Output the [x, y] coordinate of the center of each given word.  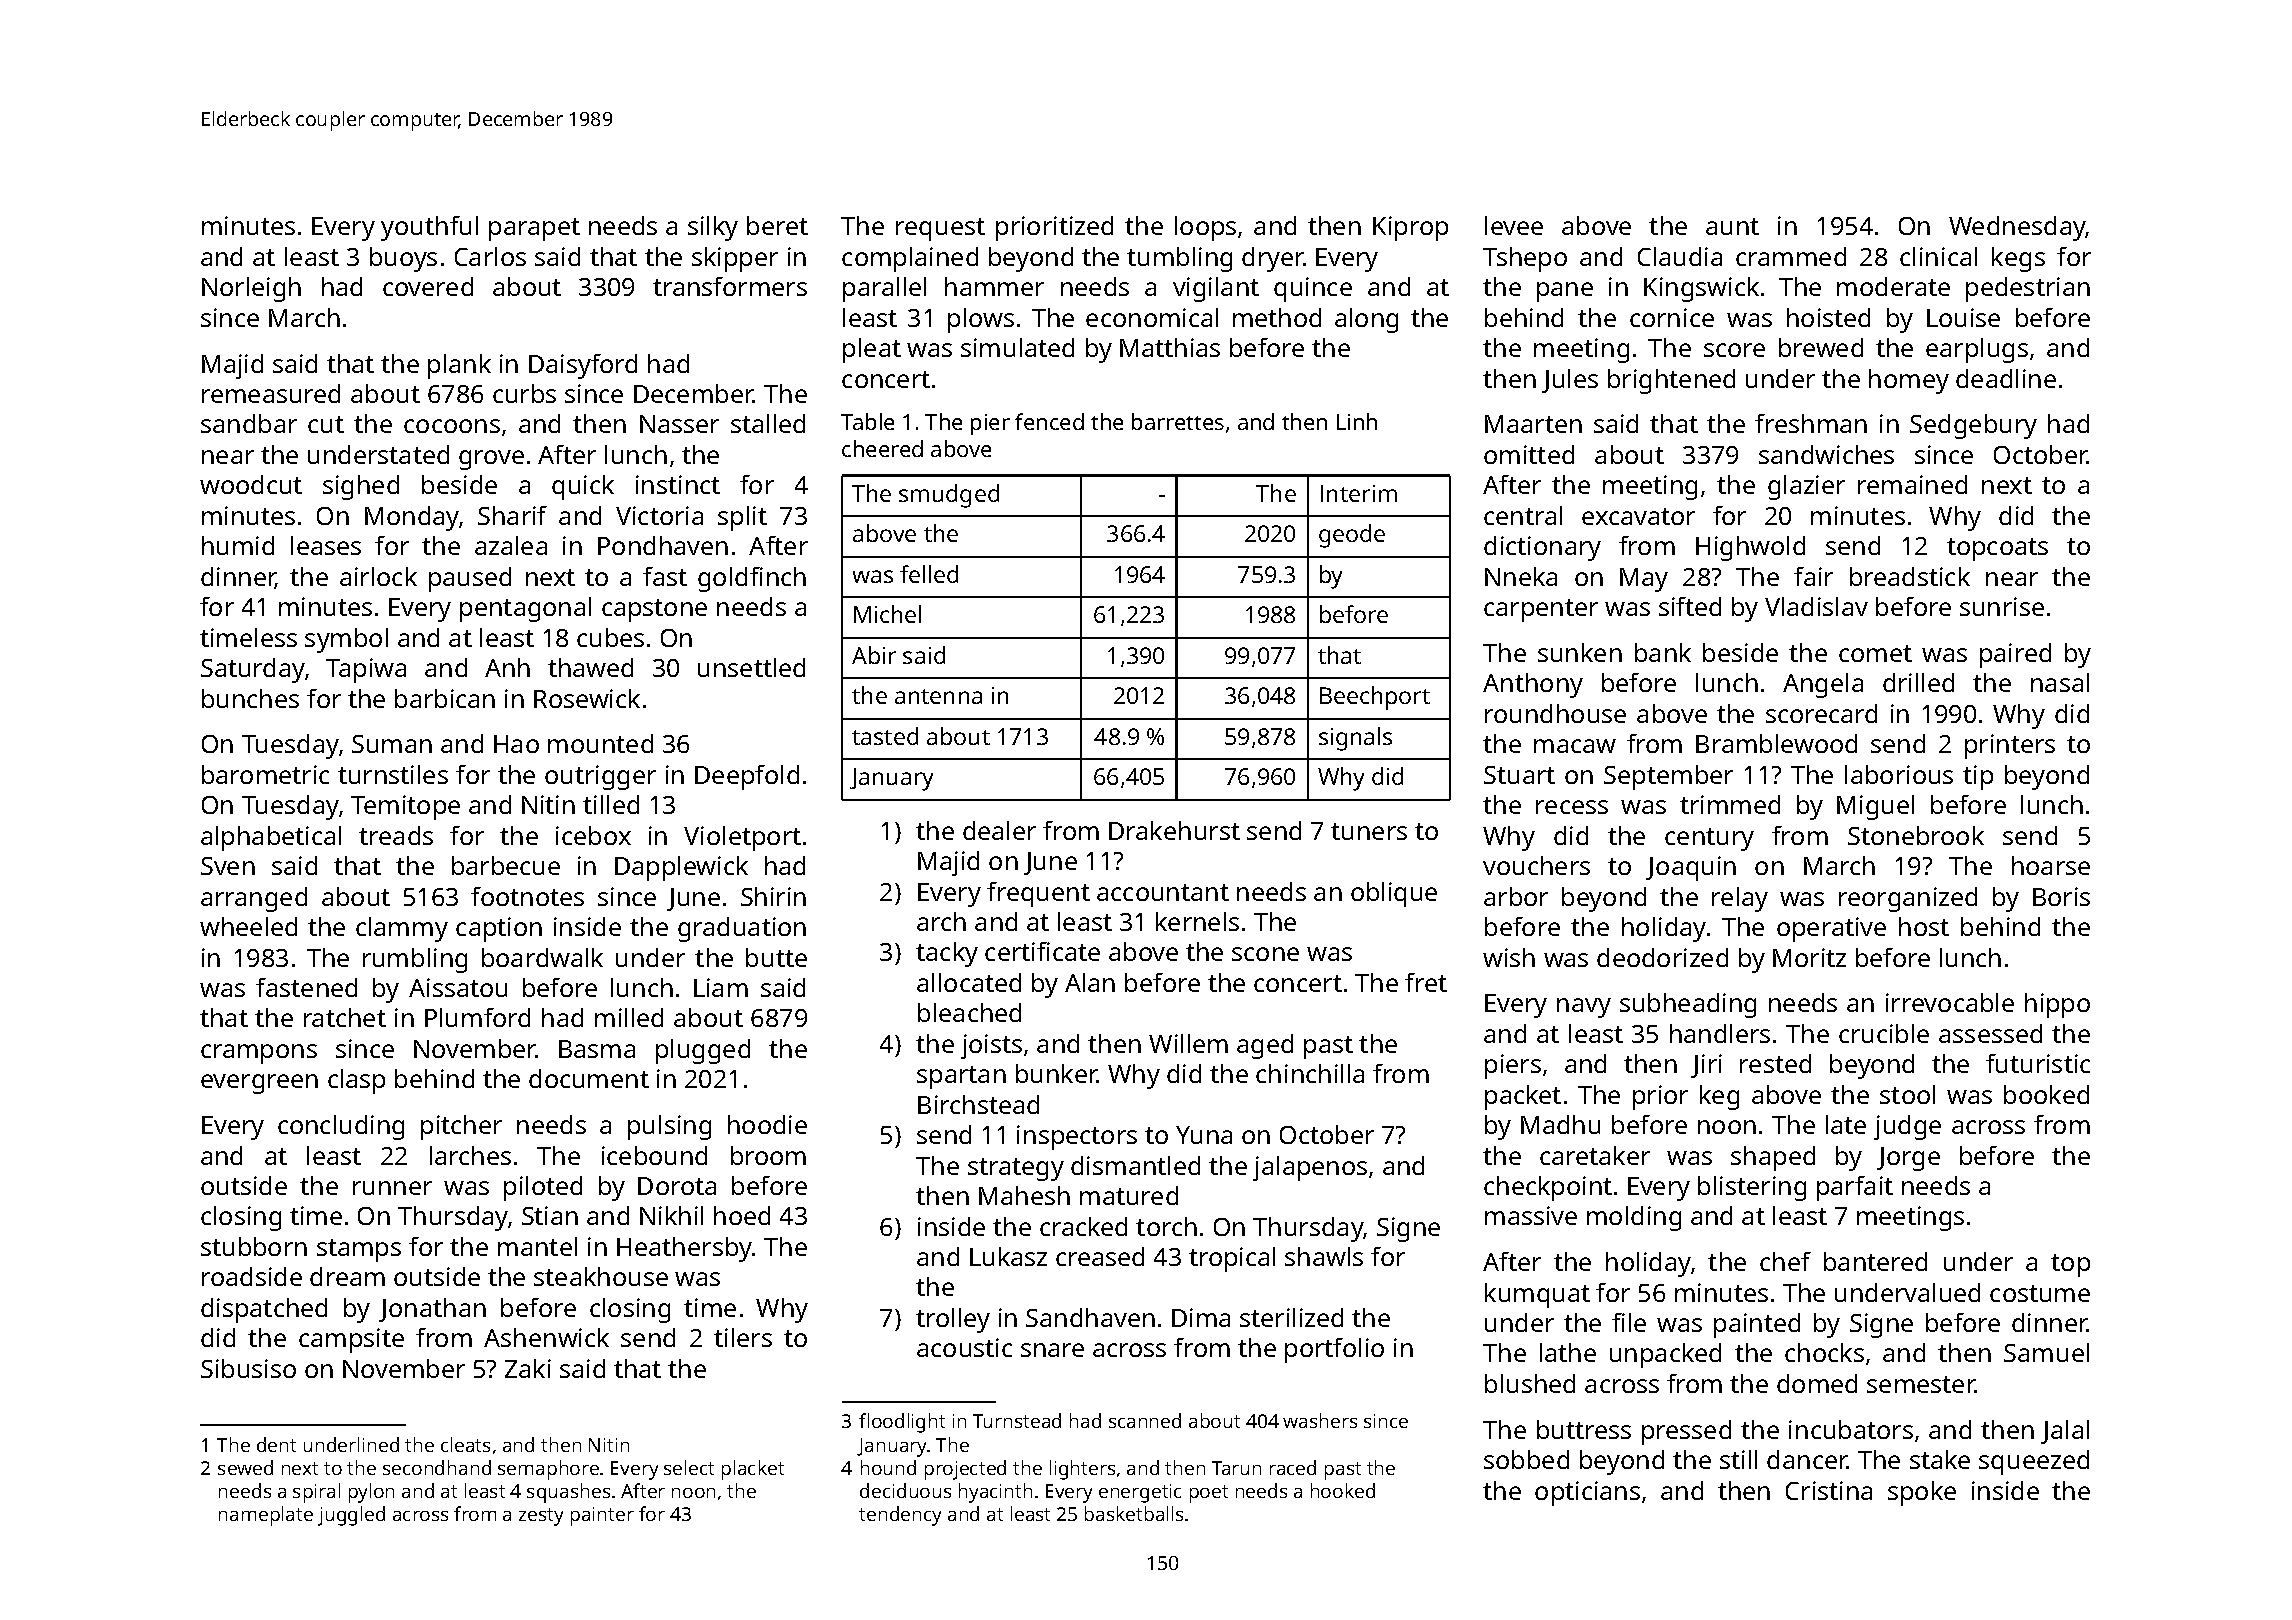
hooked [1343, 1490]
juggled [351, 1516]
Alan [1090, 982]
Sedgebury [1973, 426]
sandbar [249, 423]
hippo [2057, 1005]
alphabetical [271, 838]
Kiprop [1410, 228]
